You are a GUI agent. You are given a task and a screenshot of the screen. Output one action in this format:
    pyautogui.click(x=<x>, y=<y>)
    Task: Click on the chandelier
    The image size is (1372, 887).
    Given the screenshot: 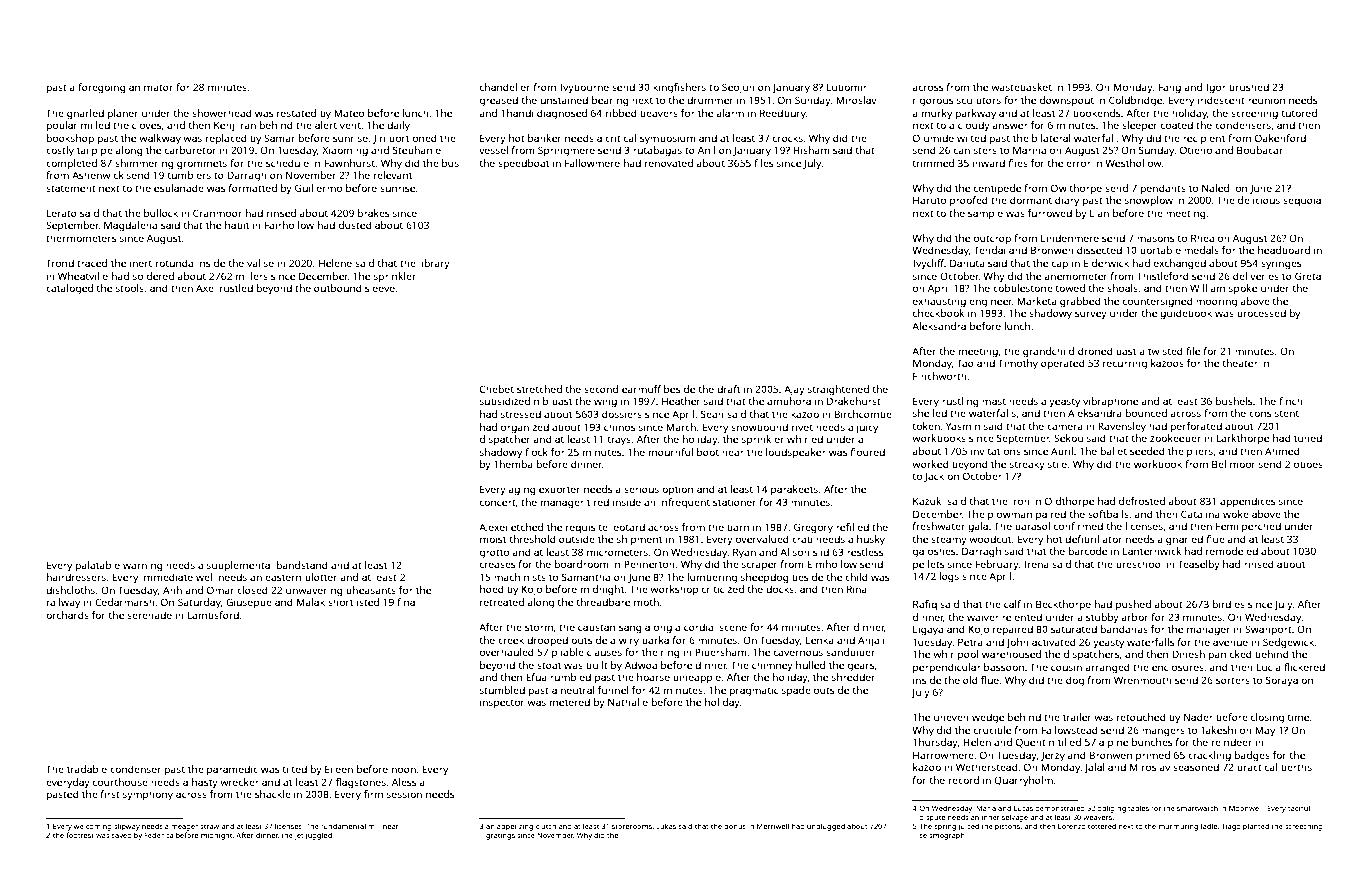 What is the action you would take?
    pyautogui.click(x=505, y=87)
